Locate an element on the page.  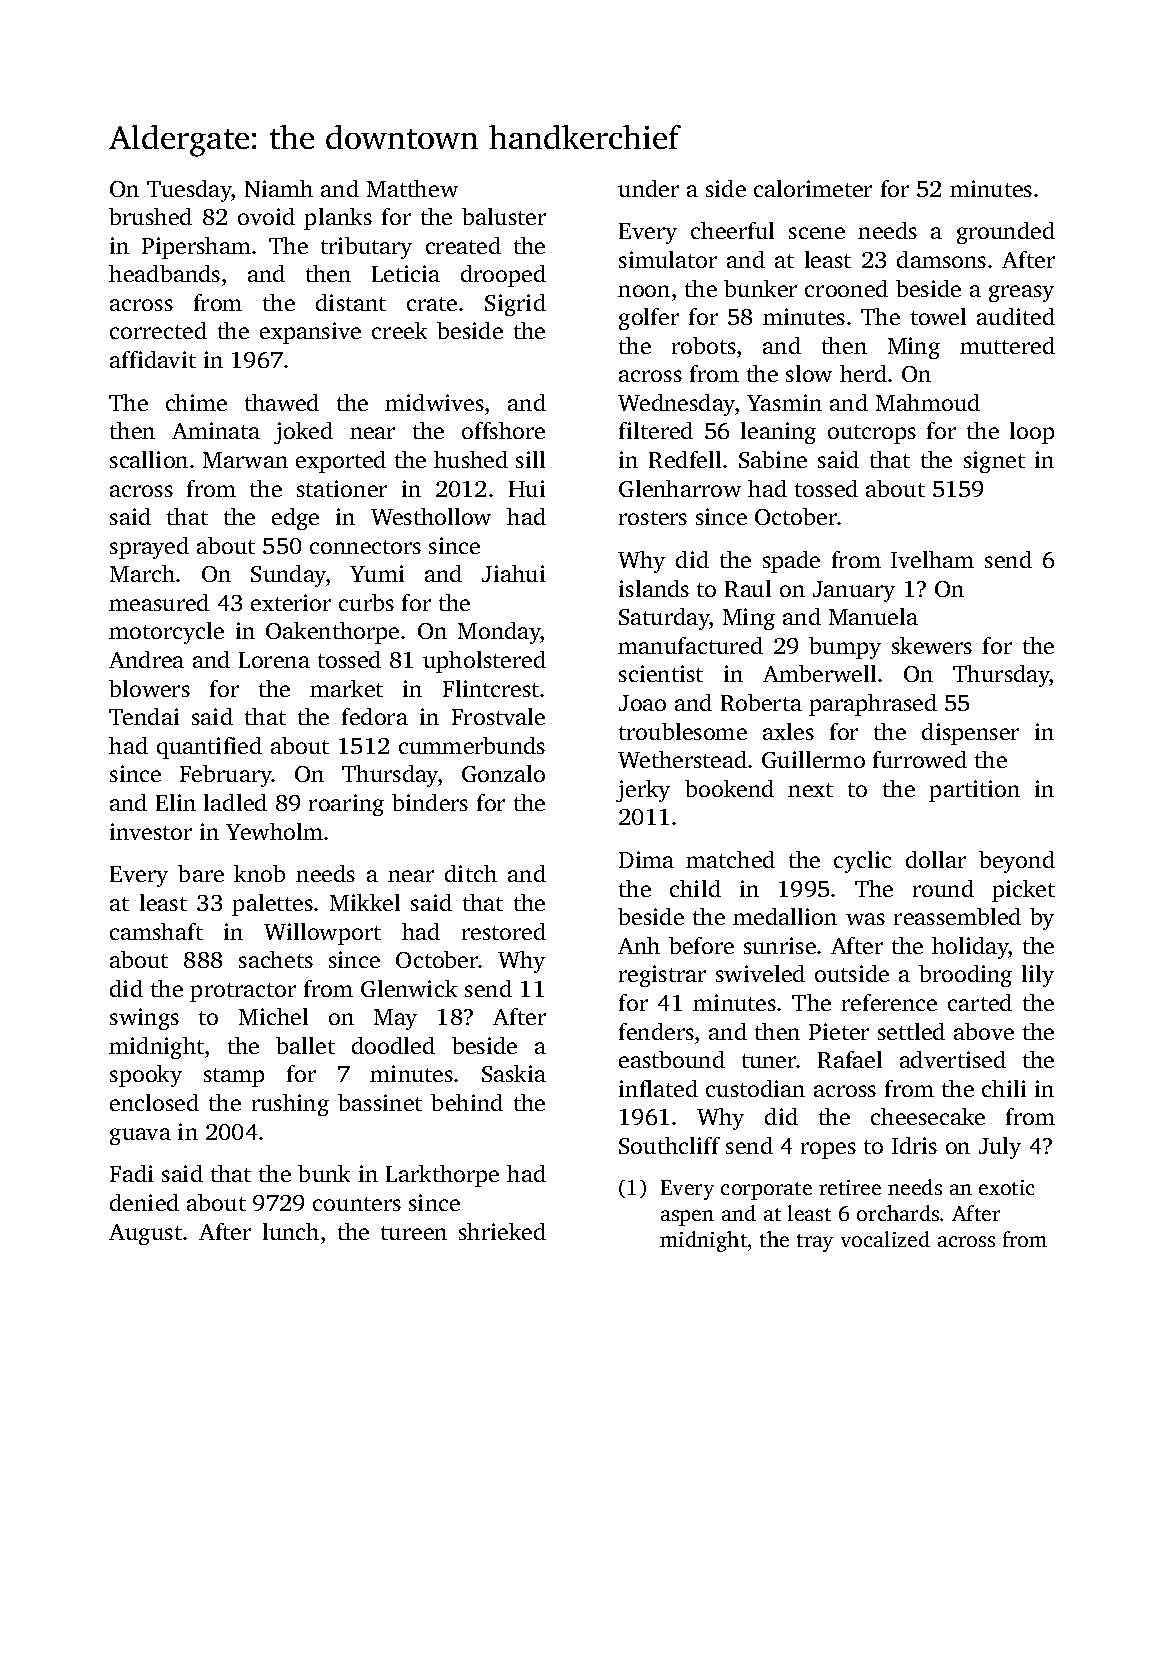
roaring is located at coordinates (346, 805).
